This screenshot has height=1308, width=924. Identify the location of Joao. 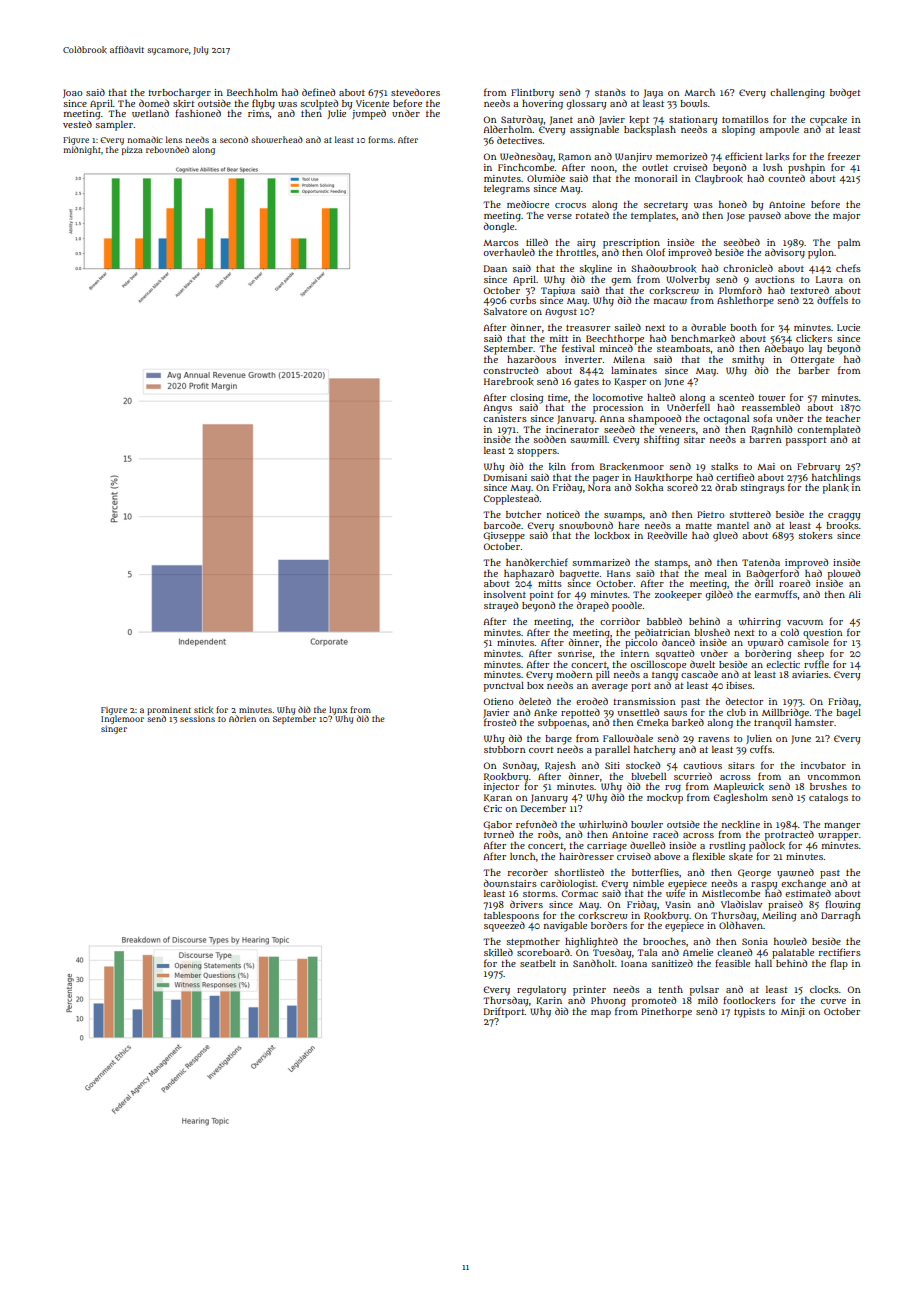
(72, 93).
